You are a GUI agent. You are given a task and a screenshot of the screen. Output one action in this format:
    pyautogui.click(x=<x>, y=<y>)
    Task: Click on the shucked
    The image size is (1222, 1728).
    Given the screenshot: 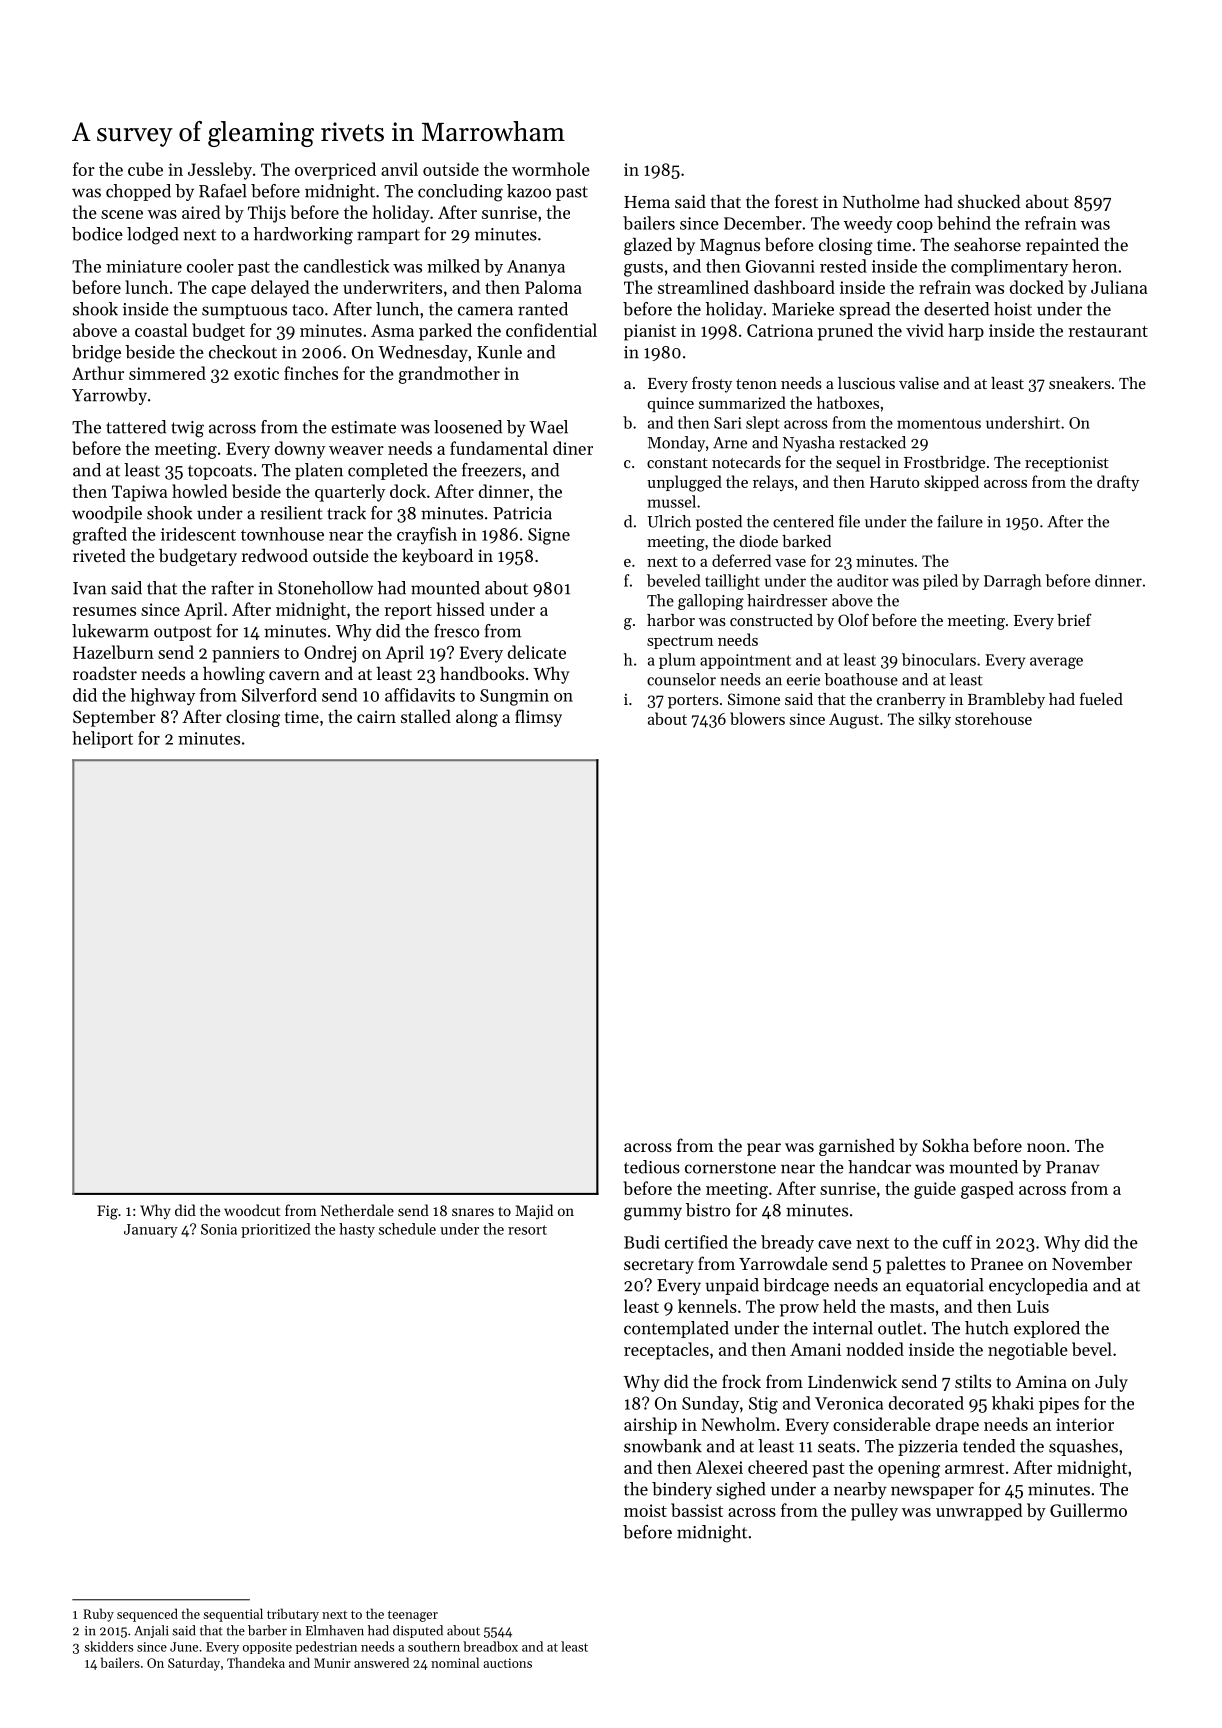 What is the action you would take?
    pyautogui.click(x=989, y=201)
